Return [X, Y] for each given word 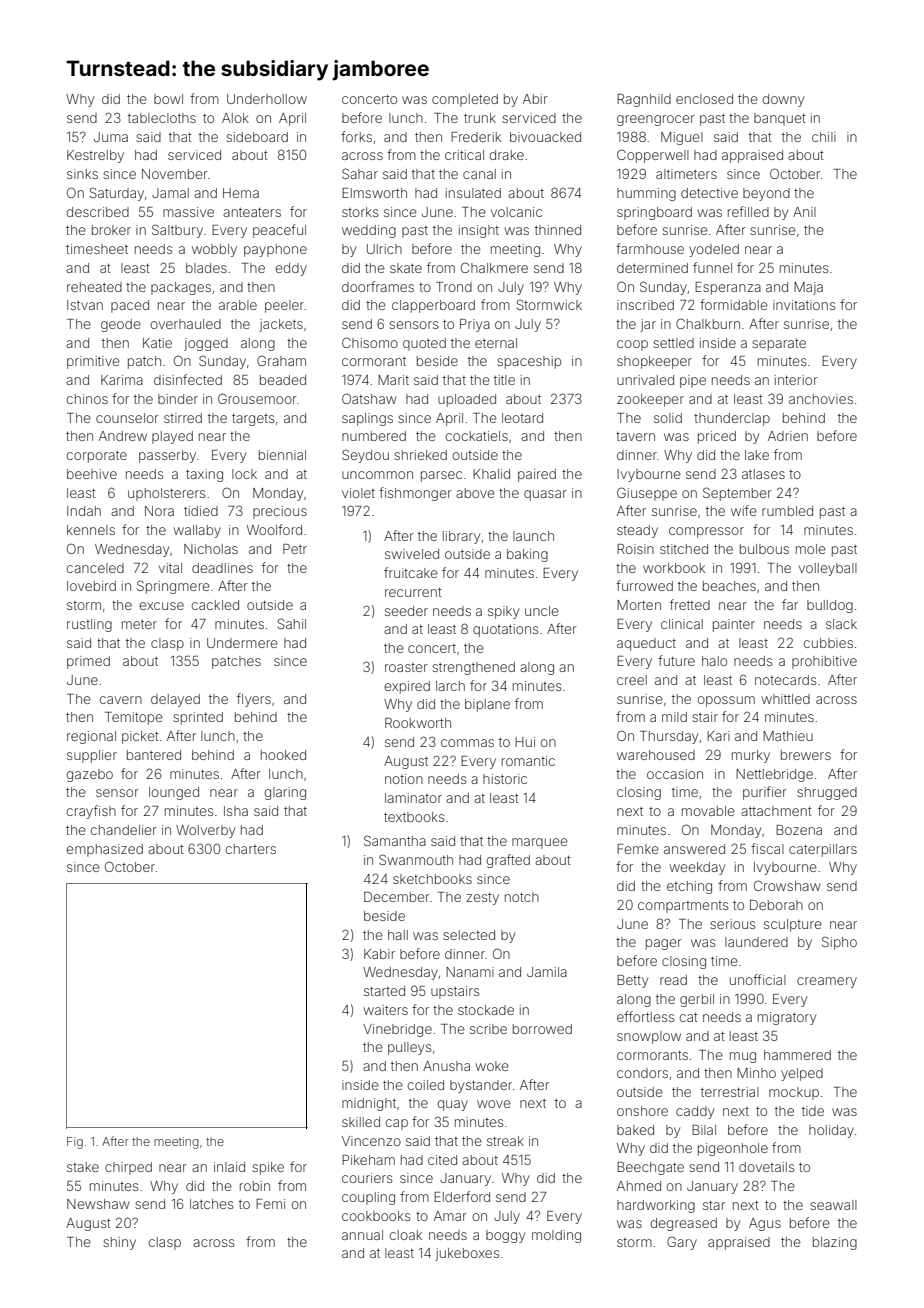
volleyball [828, 569]
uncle [542, 611]
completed [465, 100]
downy [783, 100]
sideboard [257, 137]
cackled [215, 605]
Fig [75, 1143]
